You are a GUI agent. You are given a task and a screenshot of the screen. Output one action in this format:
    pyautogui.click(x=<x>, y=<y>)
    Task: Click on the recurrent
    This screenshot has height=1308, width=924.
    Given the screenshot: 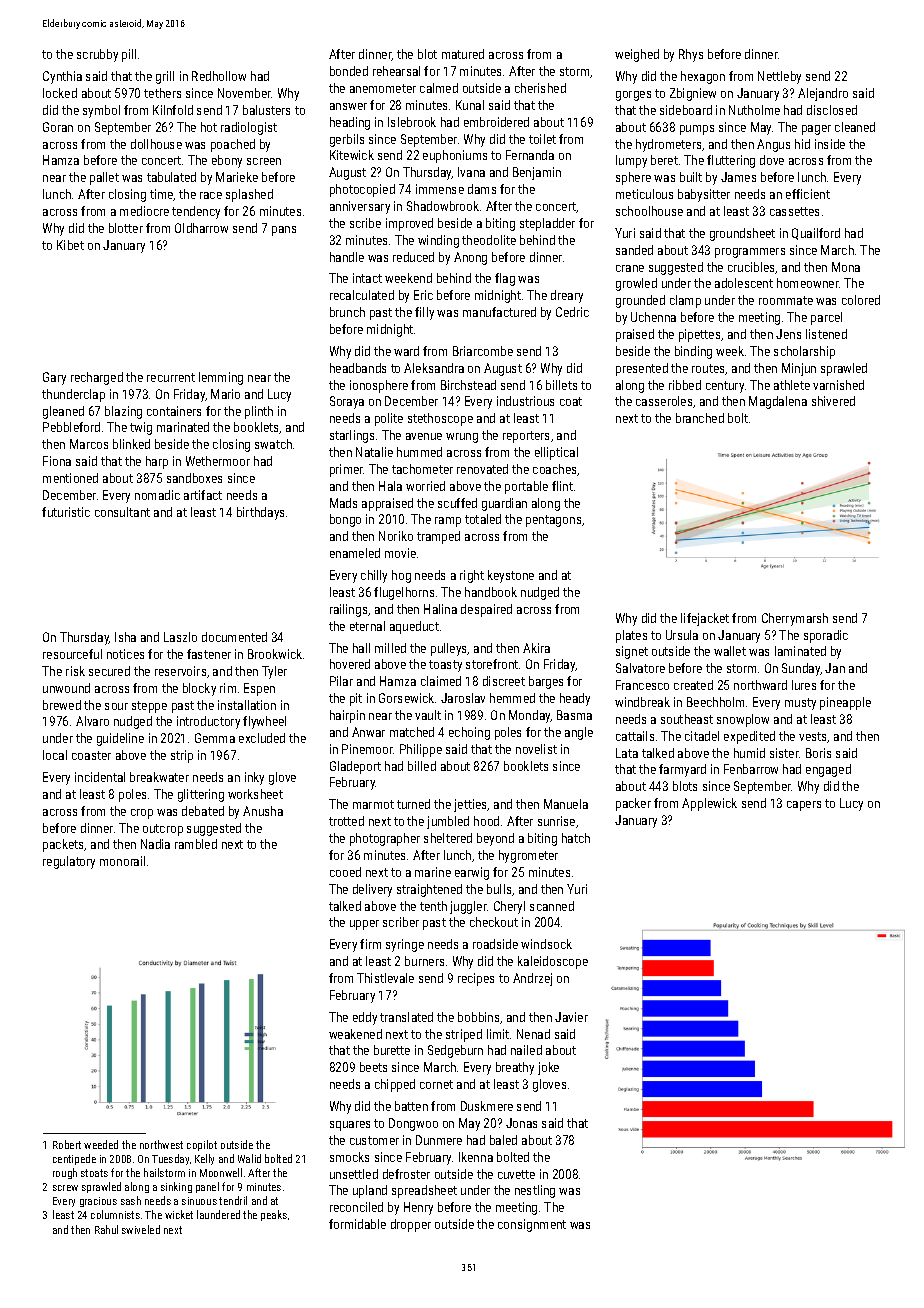 What is the action you would take?
    pyautogui.click(x=171, y=377)
